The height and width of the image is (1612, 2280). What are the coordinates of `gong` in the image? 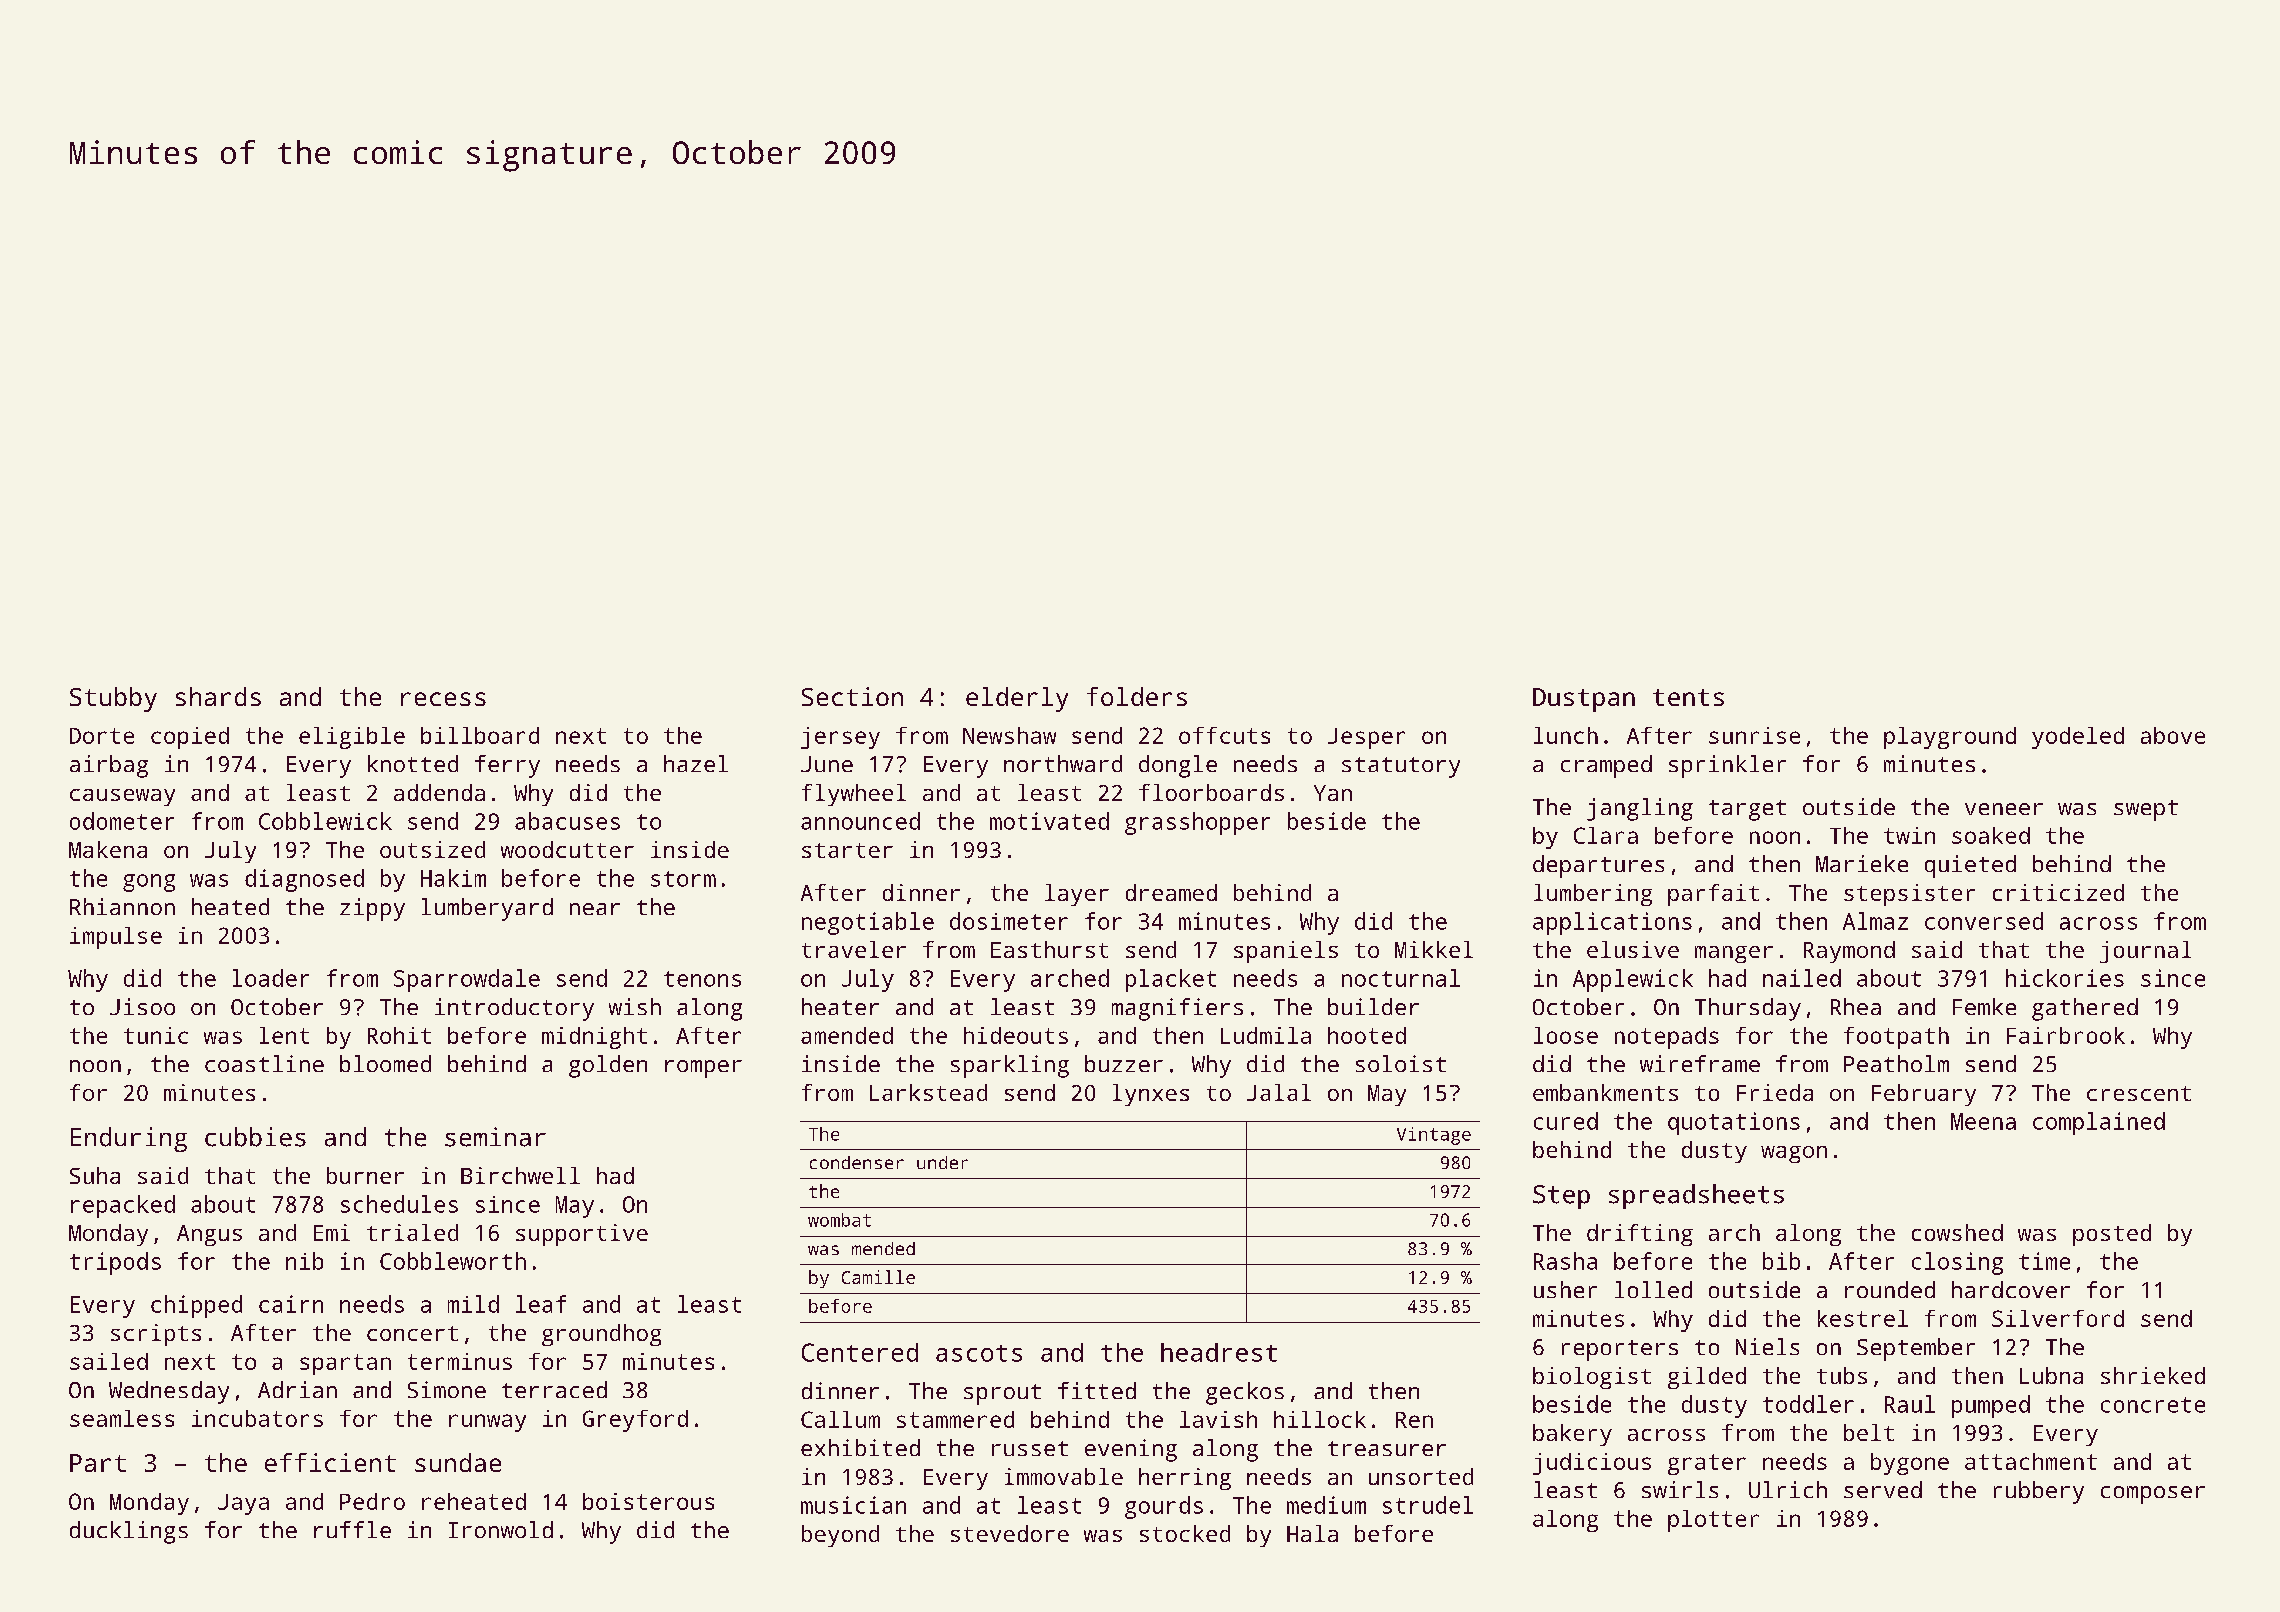 It's located at (149, 883).
